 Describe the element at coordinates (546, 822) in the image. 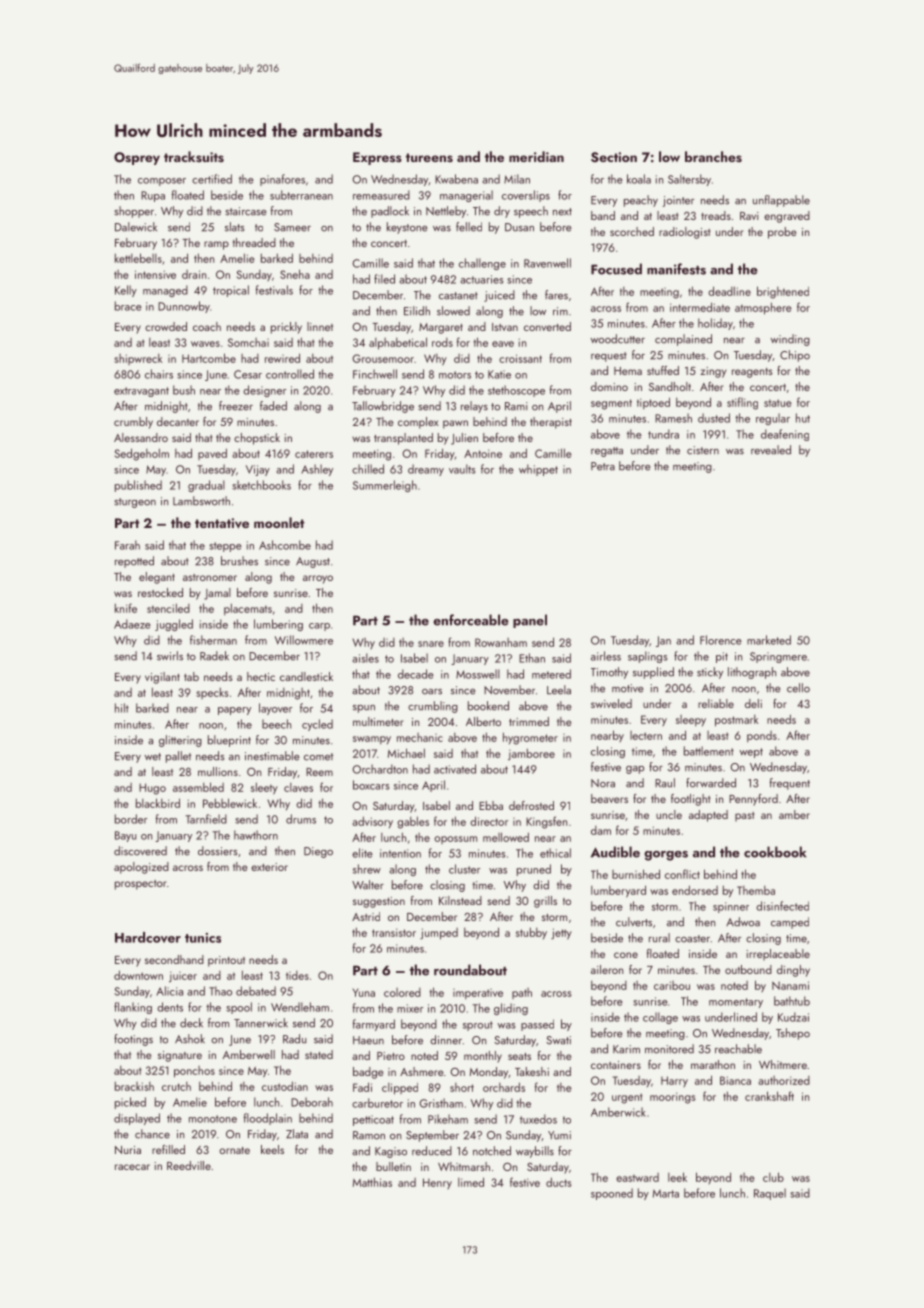

I see `Kingsfen` at that location.
